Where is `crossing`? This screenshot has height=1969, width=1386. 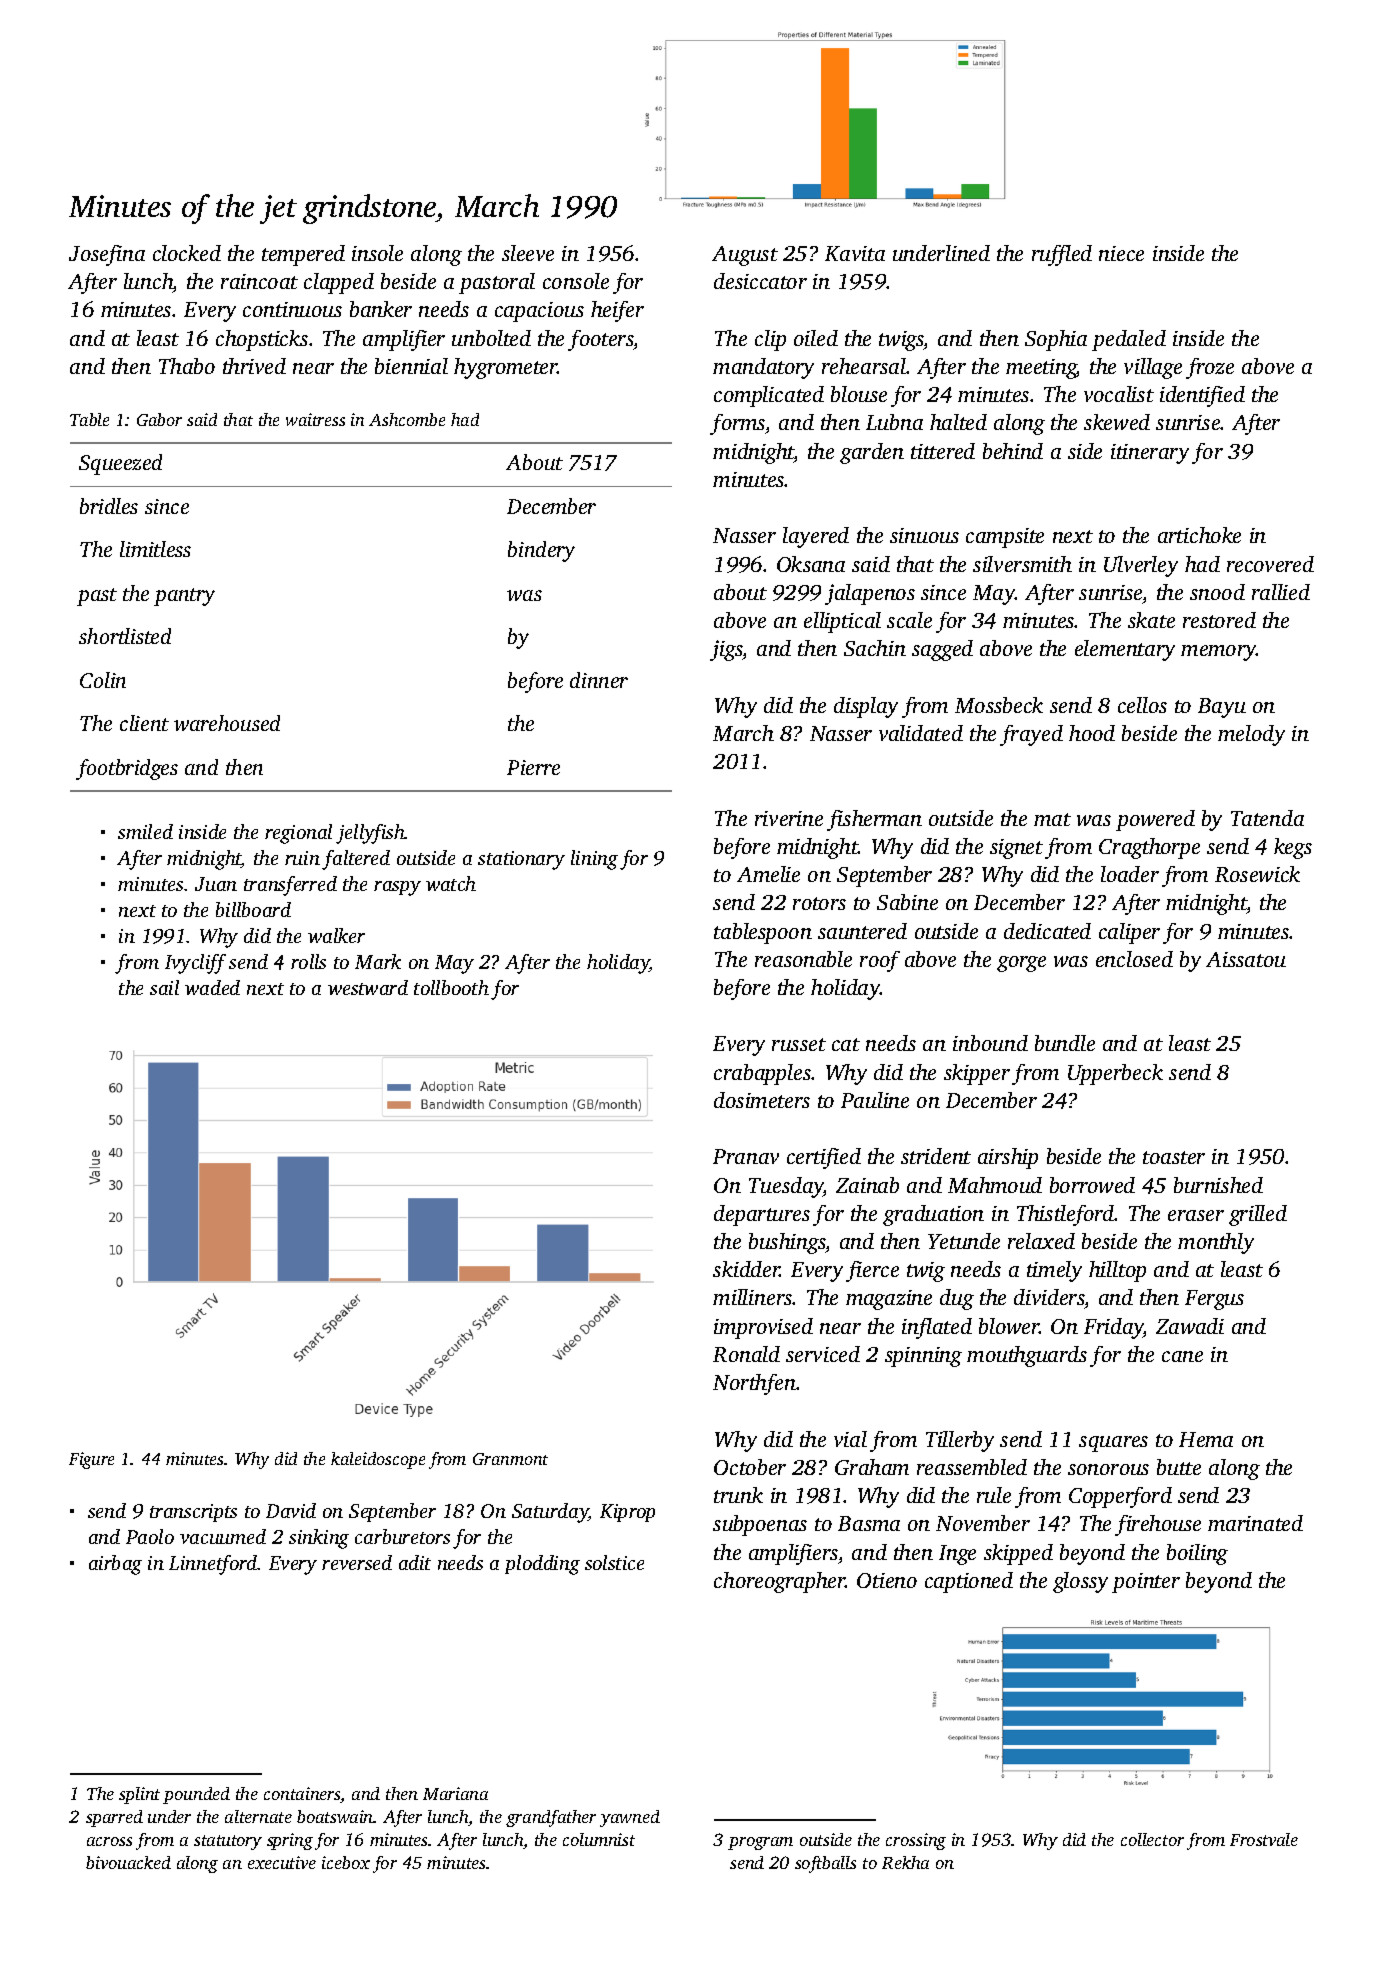
crossing is located at coordinates (916, 1841).
